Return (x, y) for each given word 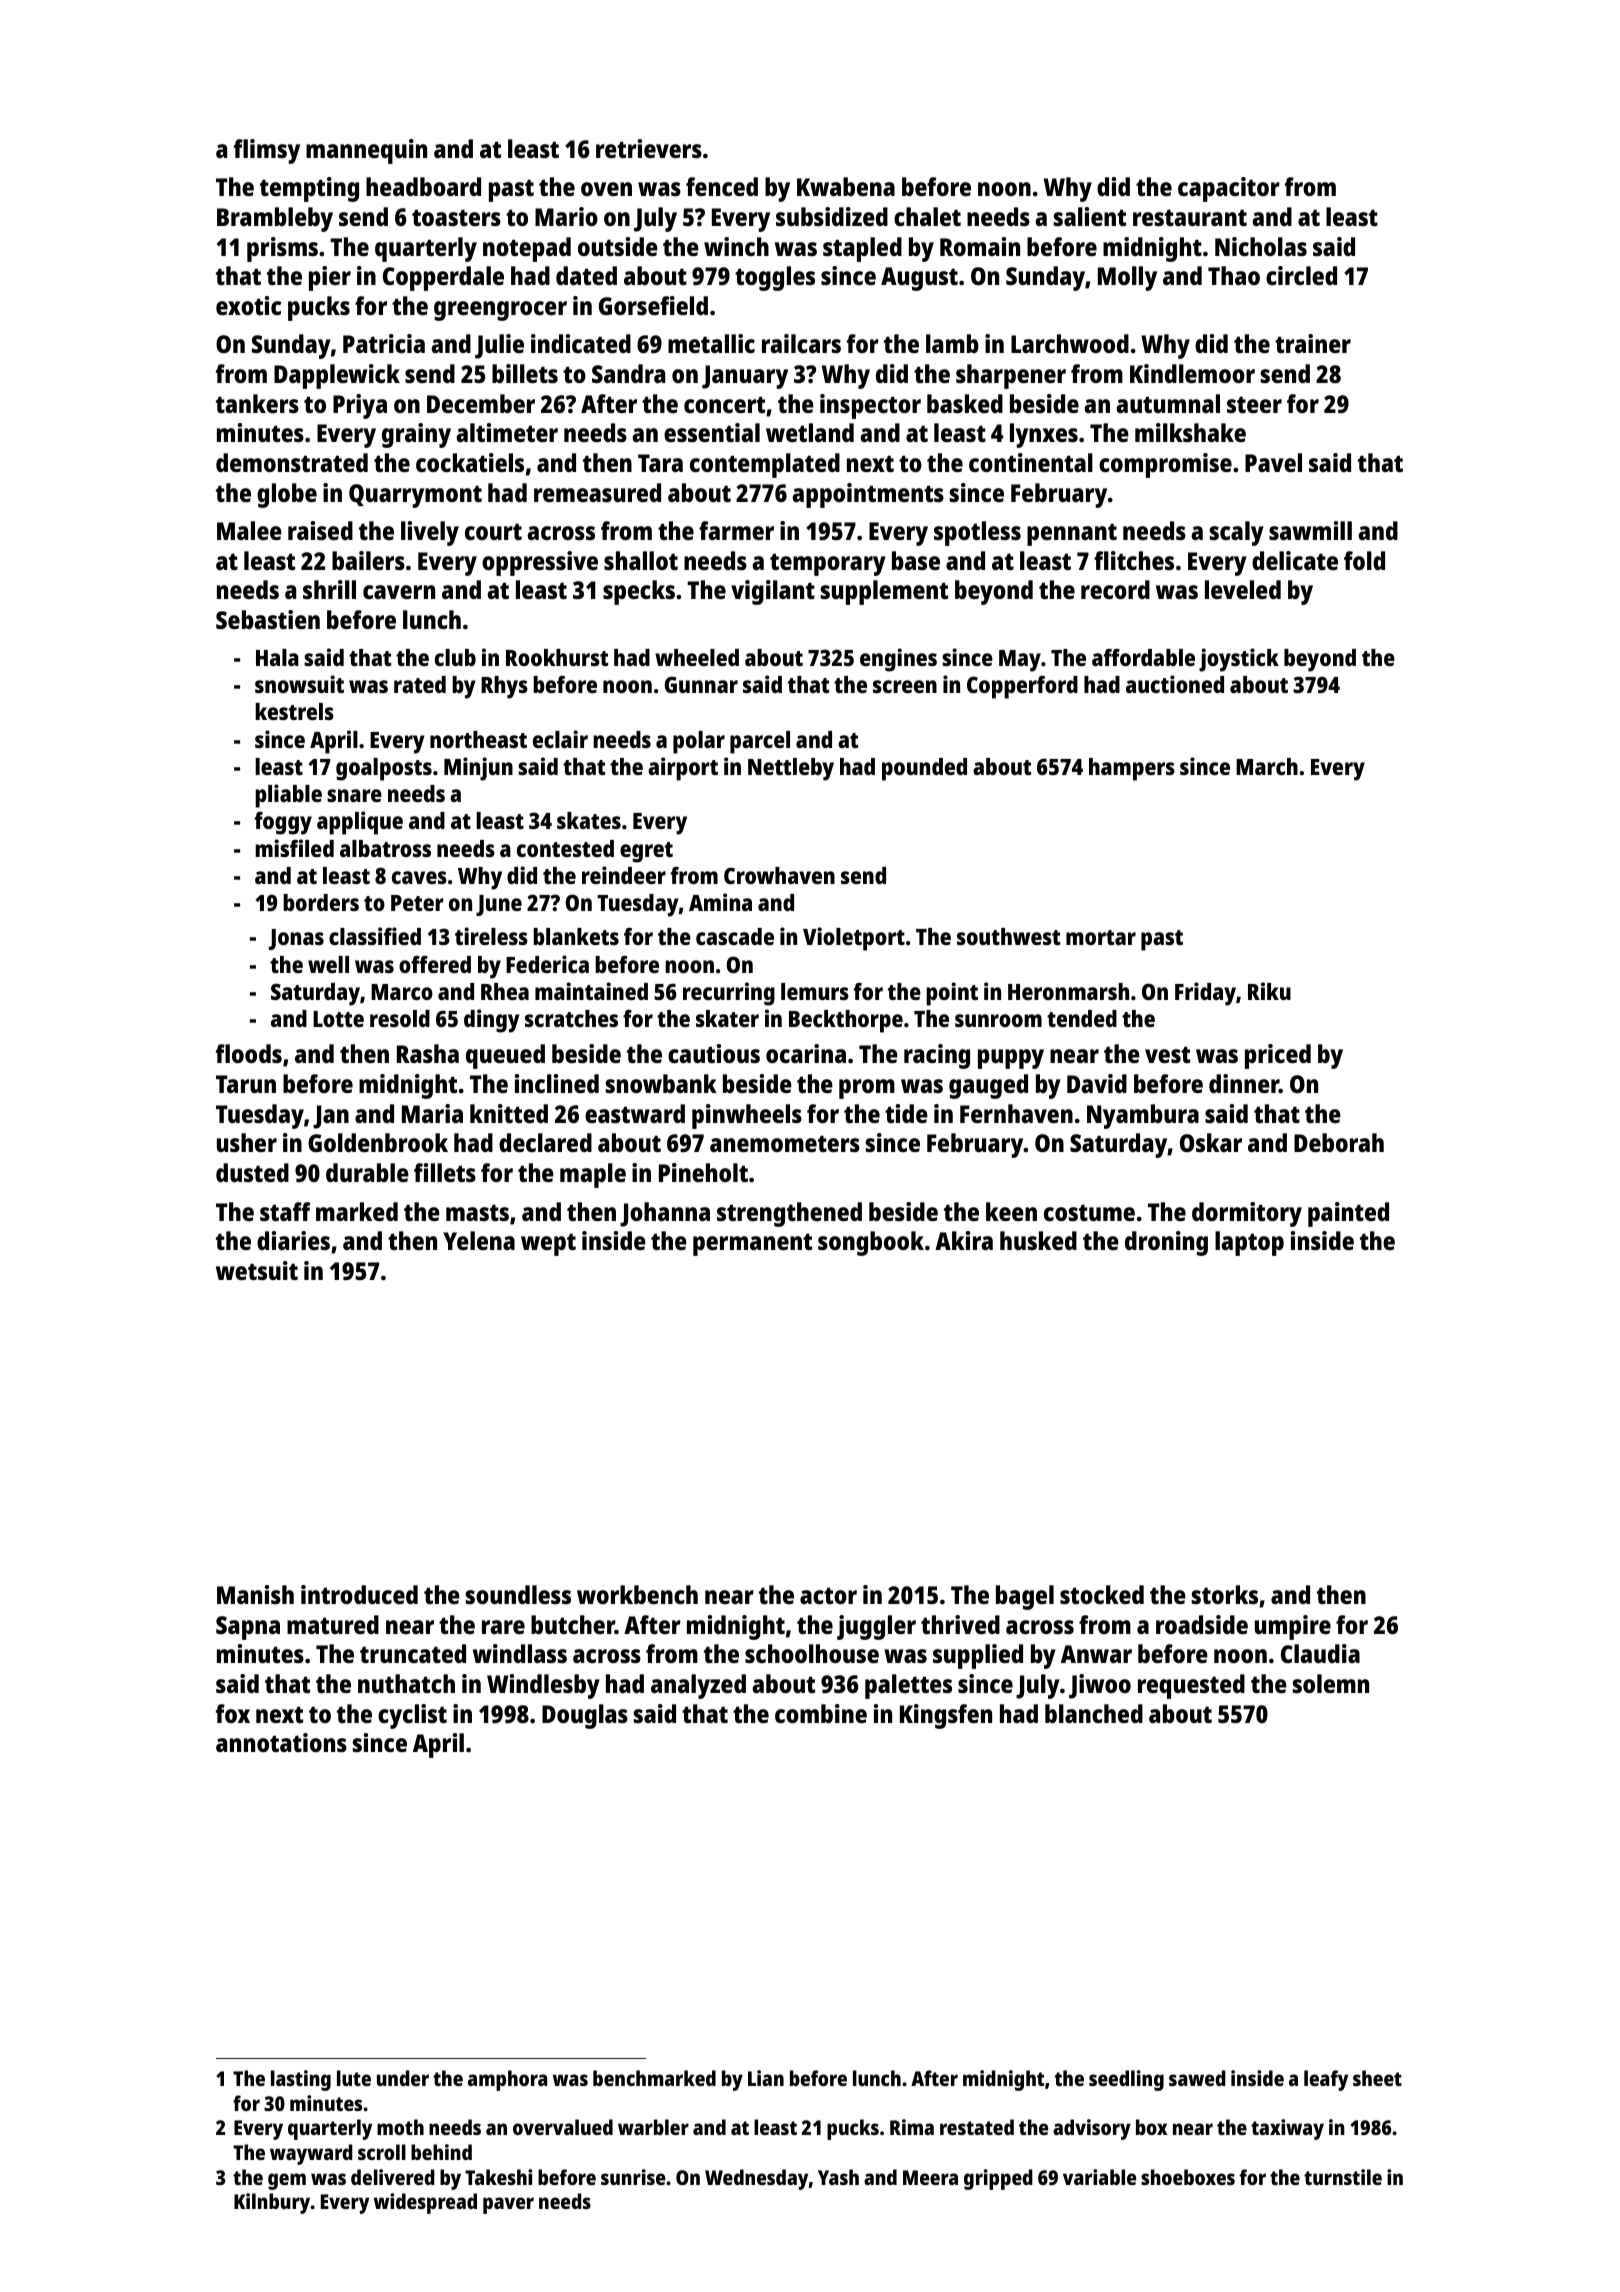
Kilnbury (272, 2203)
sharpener (1011, 376)
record (1115, 589)
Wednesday (757, 2179)
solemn (1331, 1683)
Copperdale (443, 278)
